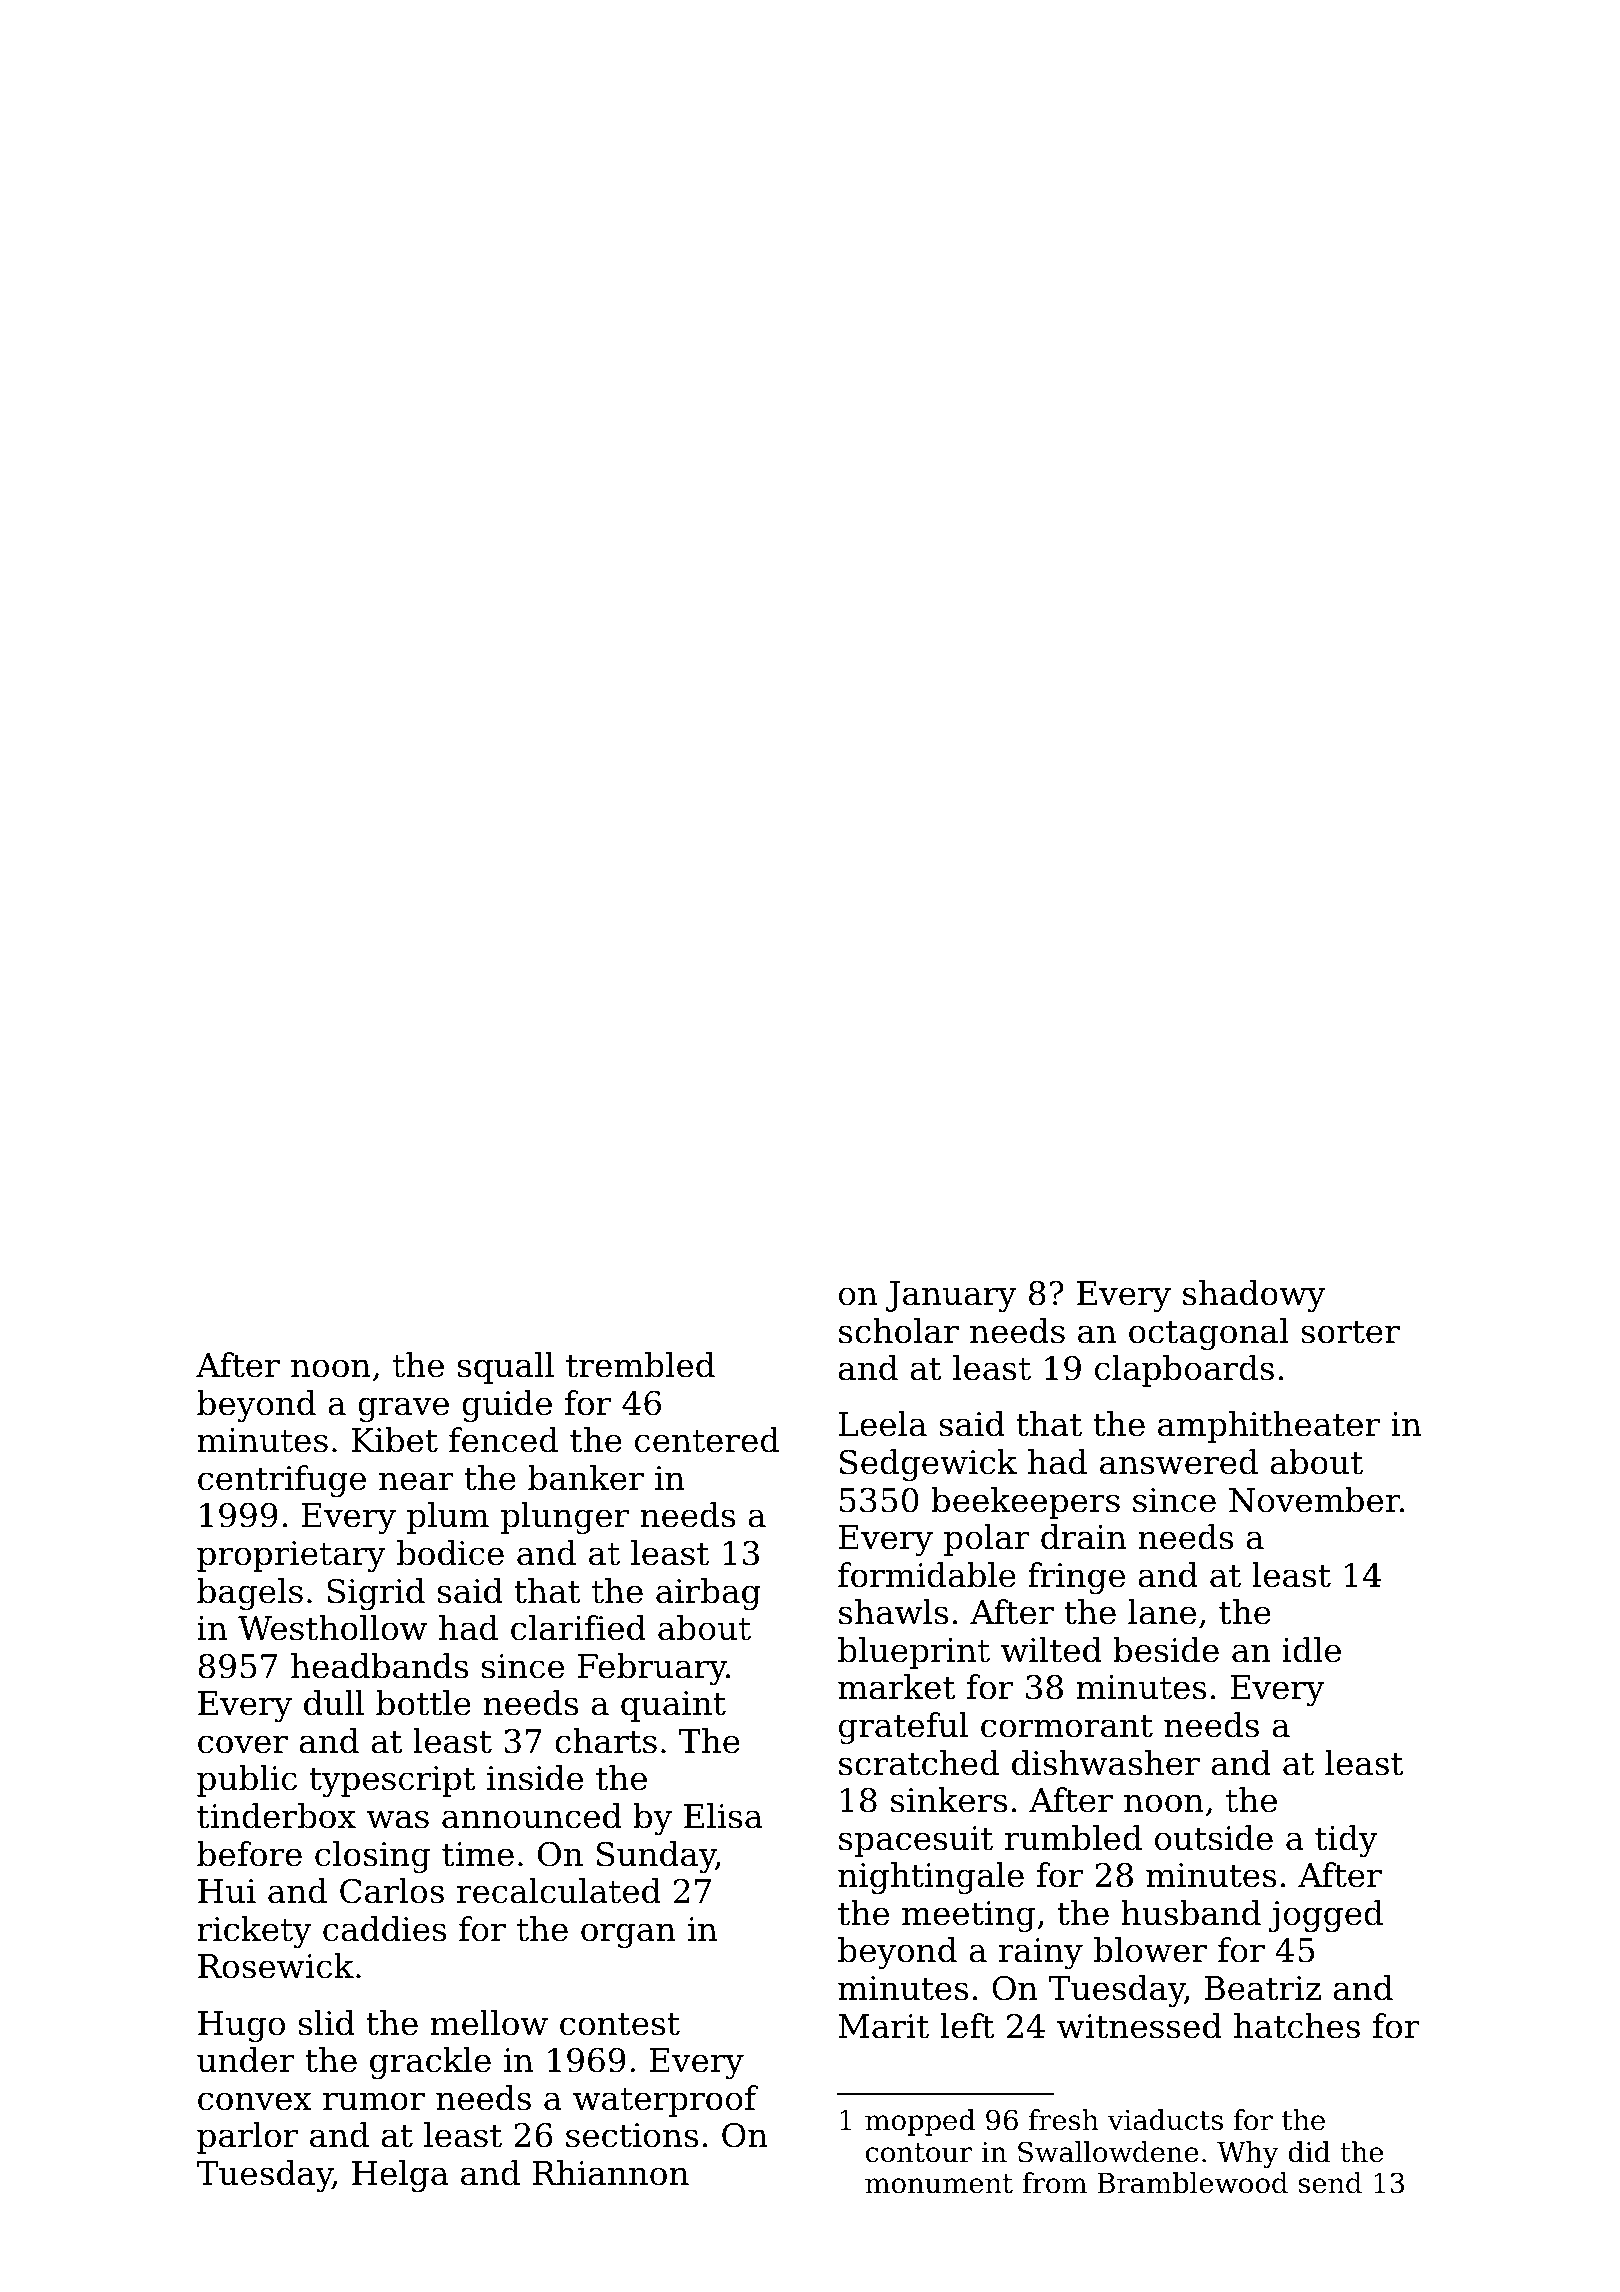 The height and width of the page is (2292, 1620). I want to click on answered, so click(1179, 1462).
